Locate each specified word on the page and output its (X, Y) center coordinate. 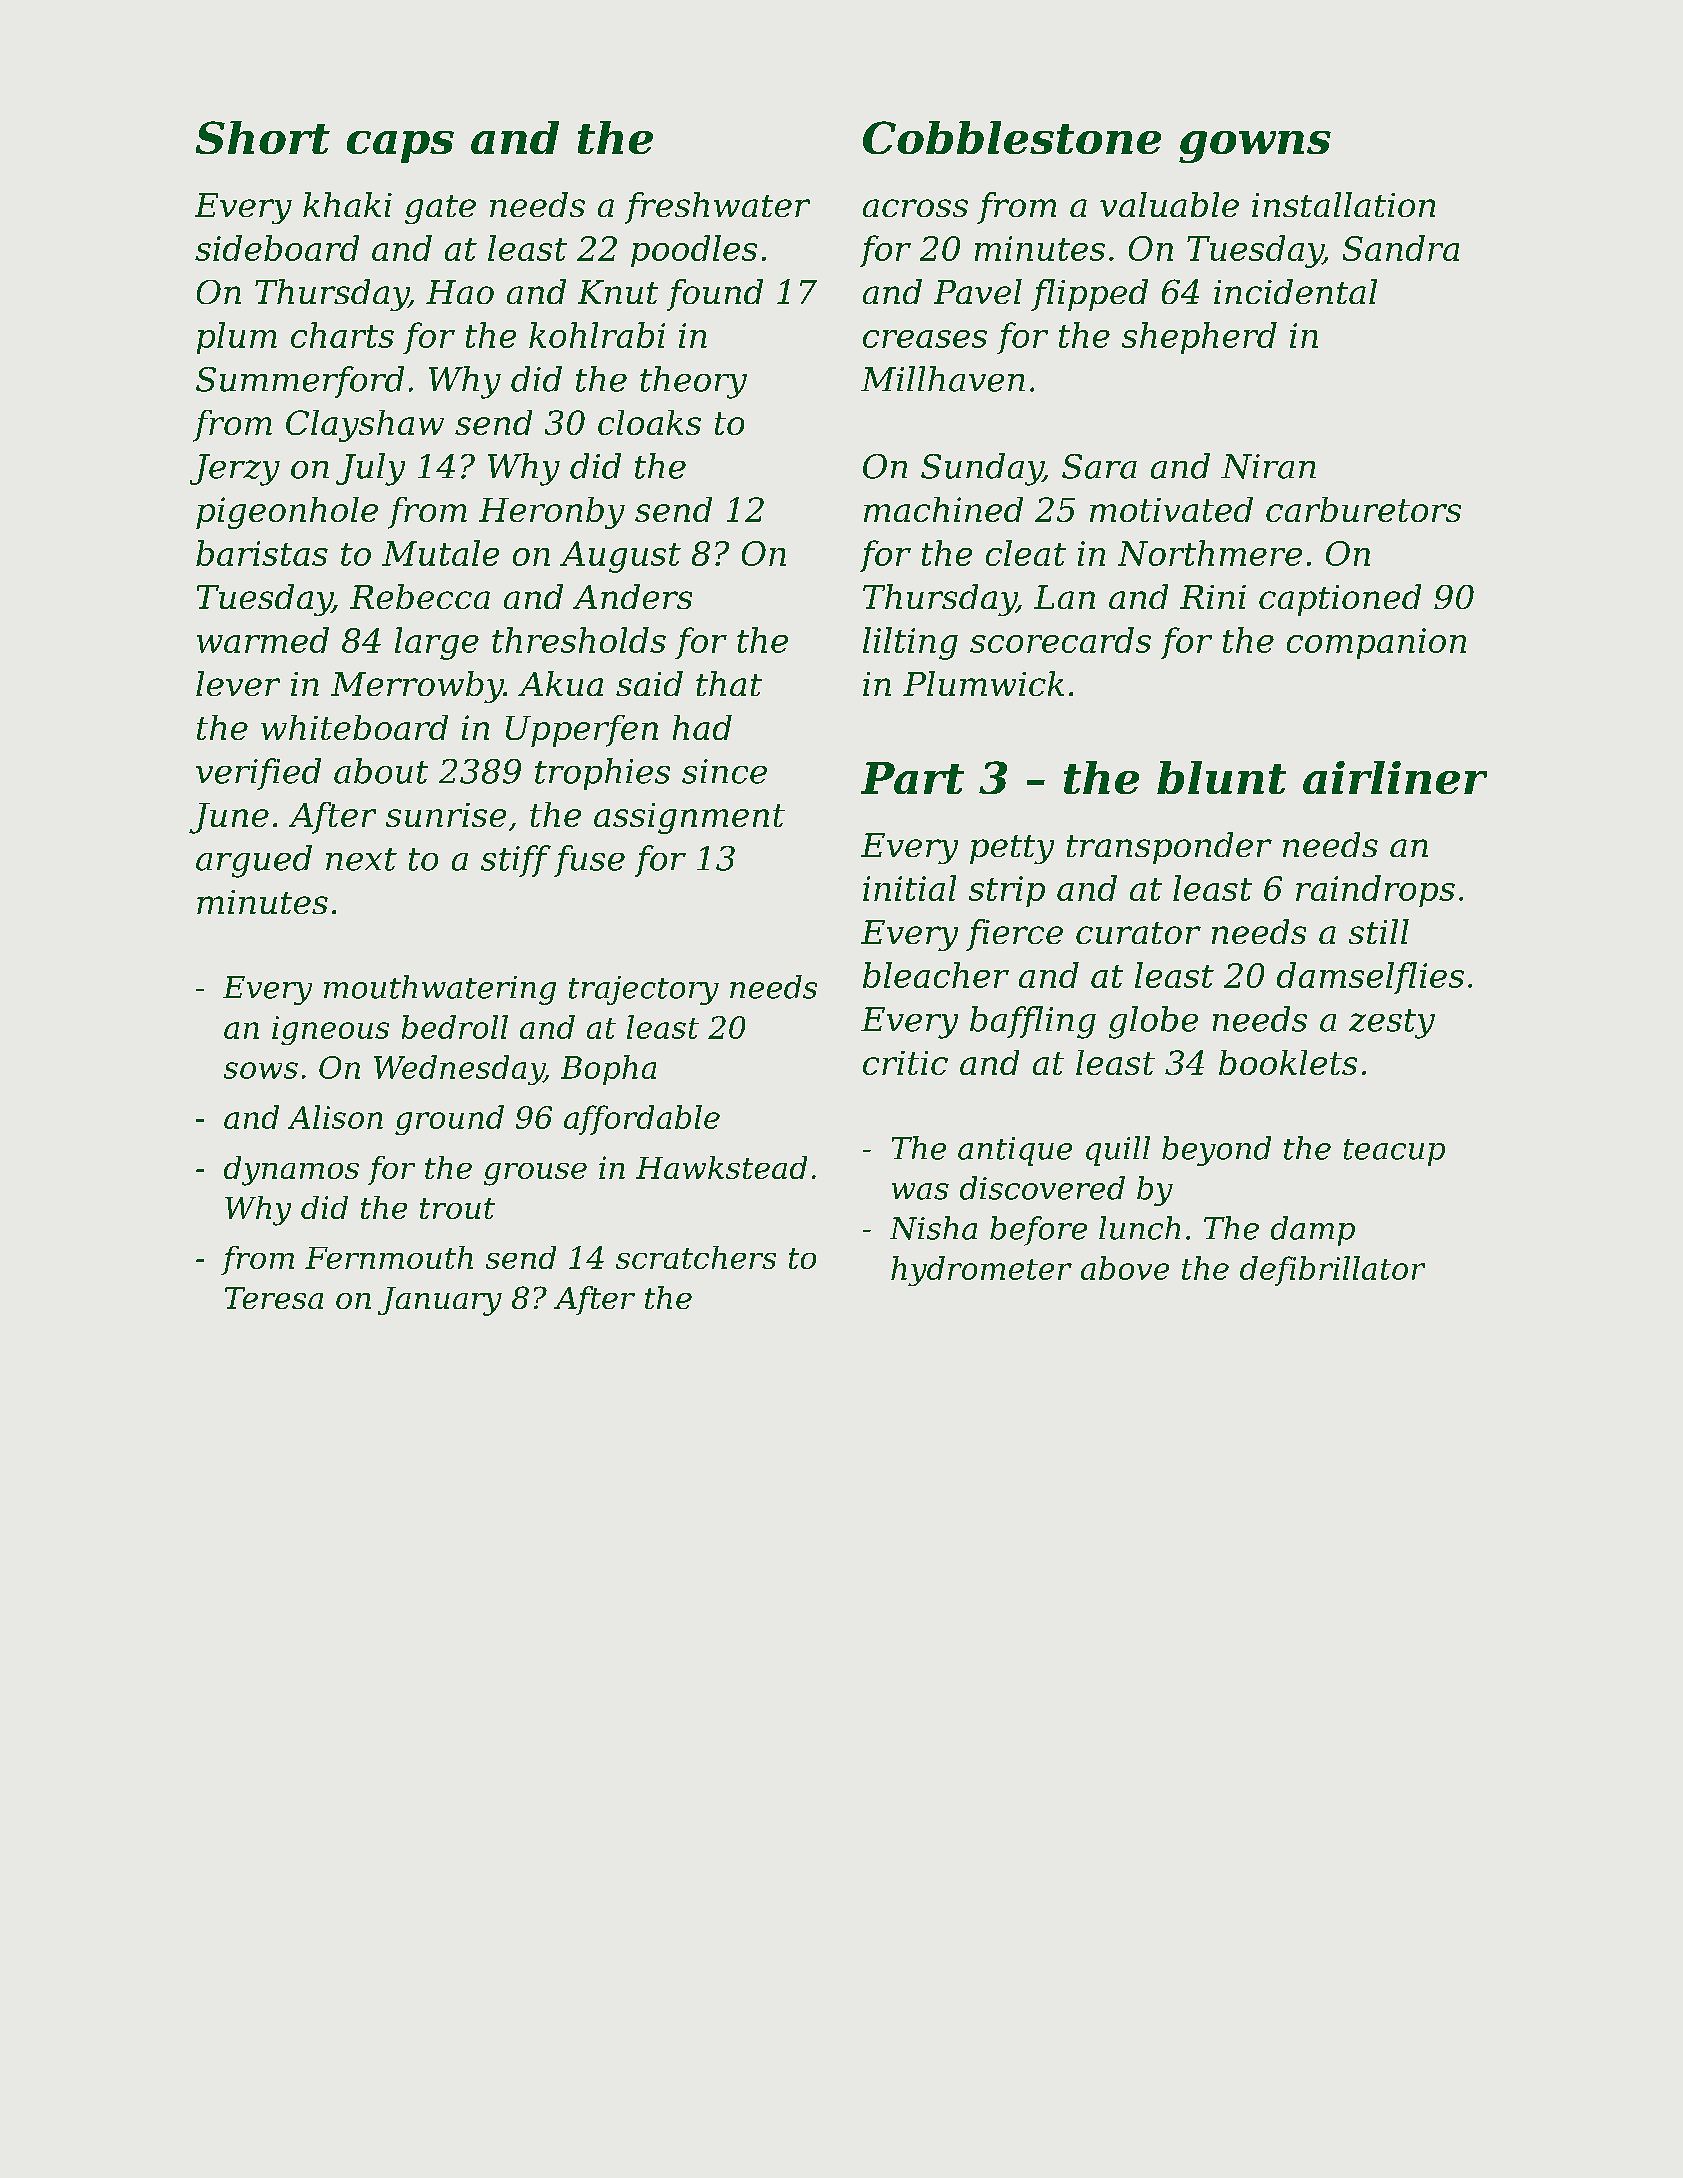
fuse (589, 861)
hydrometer (981, 1271)
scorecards (1060, 640)
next (361, 859)
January (440, 1301)
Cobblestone (1012, 137)
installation (1343, 204)
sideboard (277, 248)
